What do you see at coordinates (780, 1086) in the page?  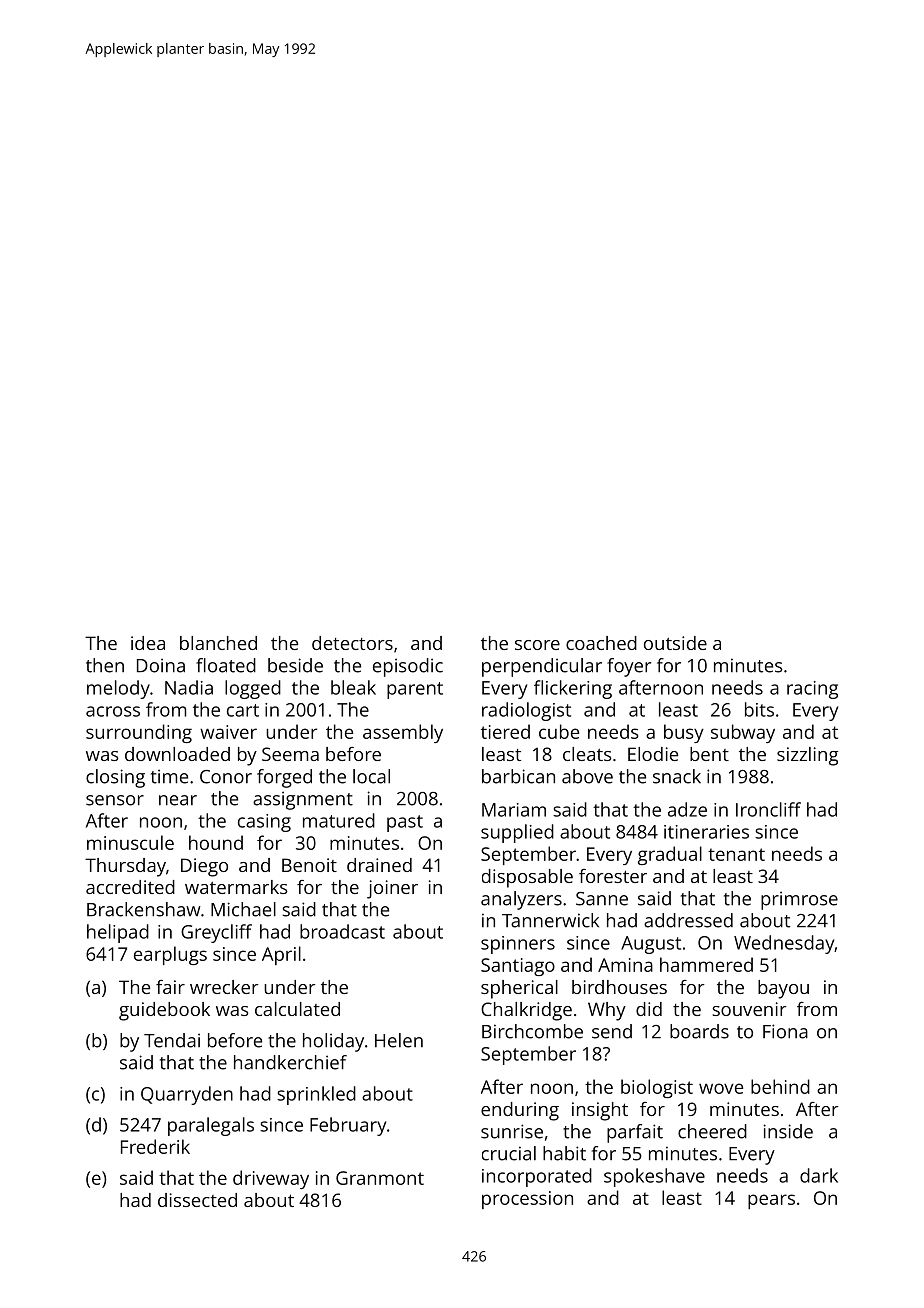 I see `behind` at bounding box center [780, 1086].
